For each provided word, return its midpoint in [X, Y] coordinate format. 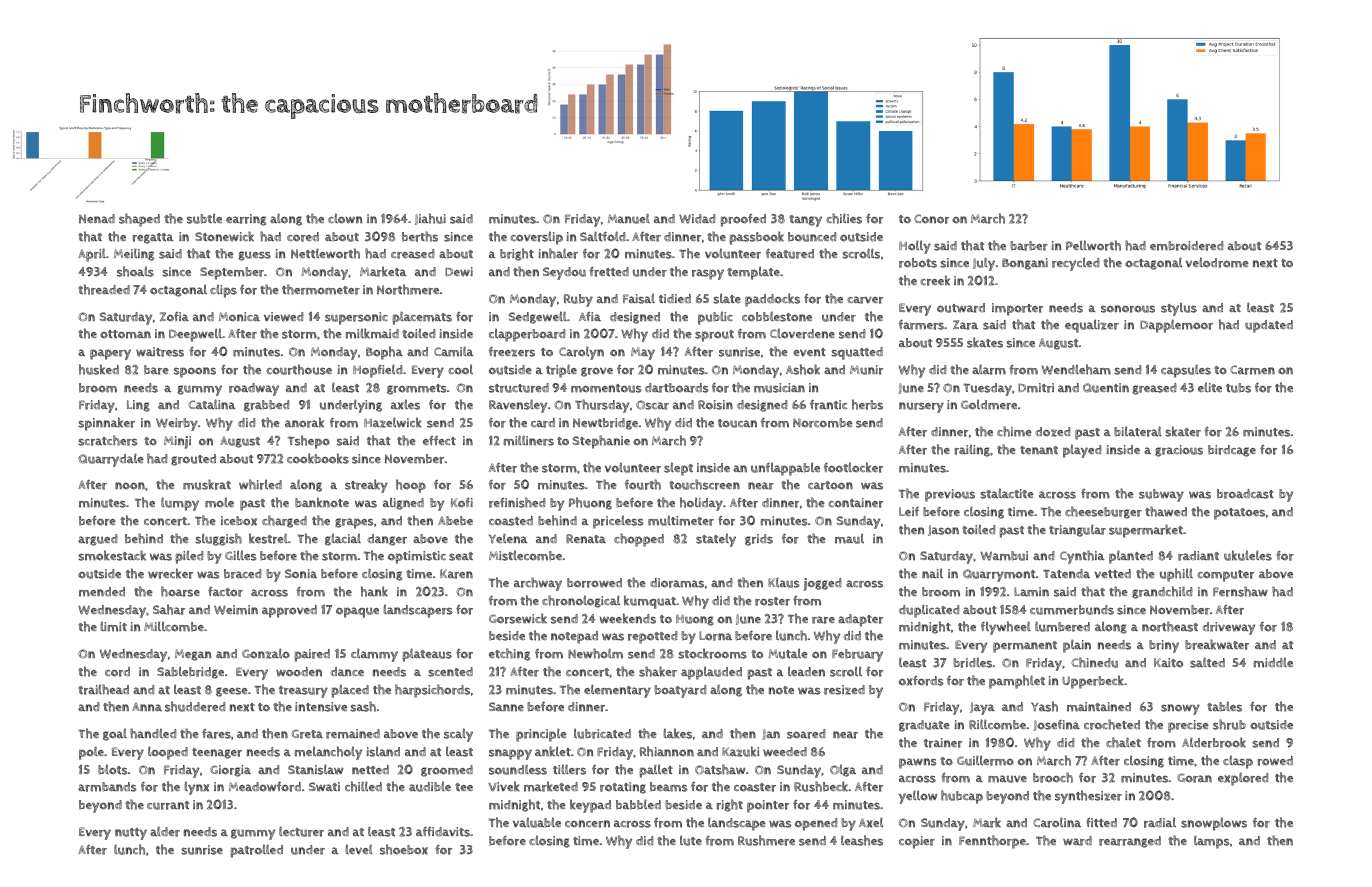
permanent [1025, 647]
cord [117, 672]
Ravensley [518, 406]
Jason [943, 530]
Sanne [506, 706]
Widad [697, 219]
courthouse [299, 369]
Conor [931, 219]
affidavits [443, 831]
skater [1183, 431]
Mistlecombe [525, 555]
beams [669, 787]
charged [284, 521]
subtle [204, 219]
